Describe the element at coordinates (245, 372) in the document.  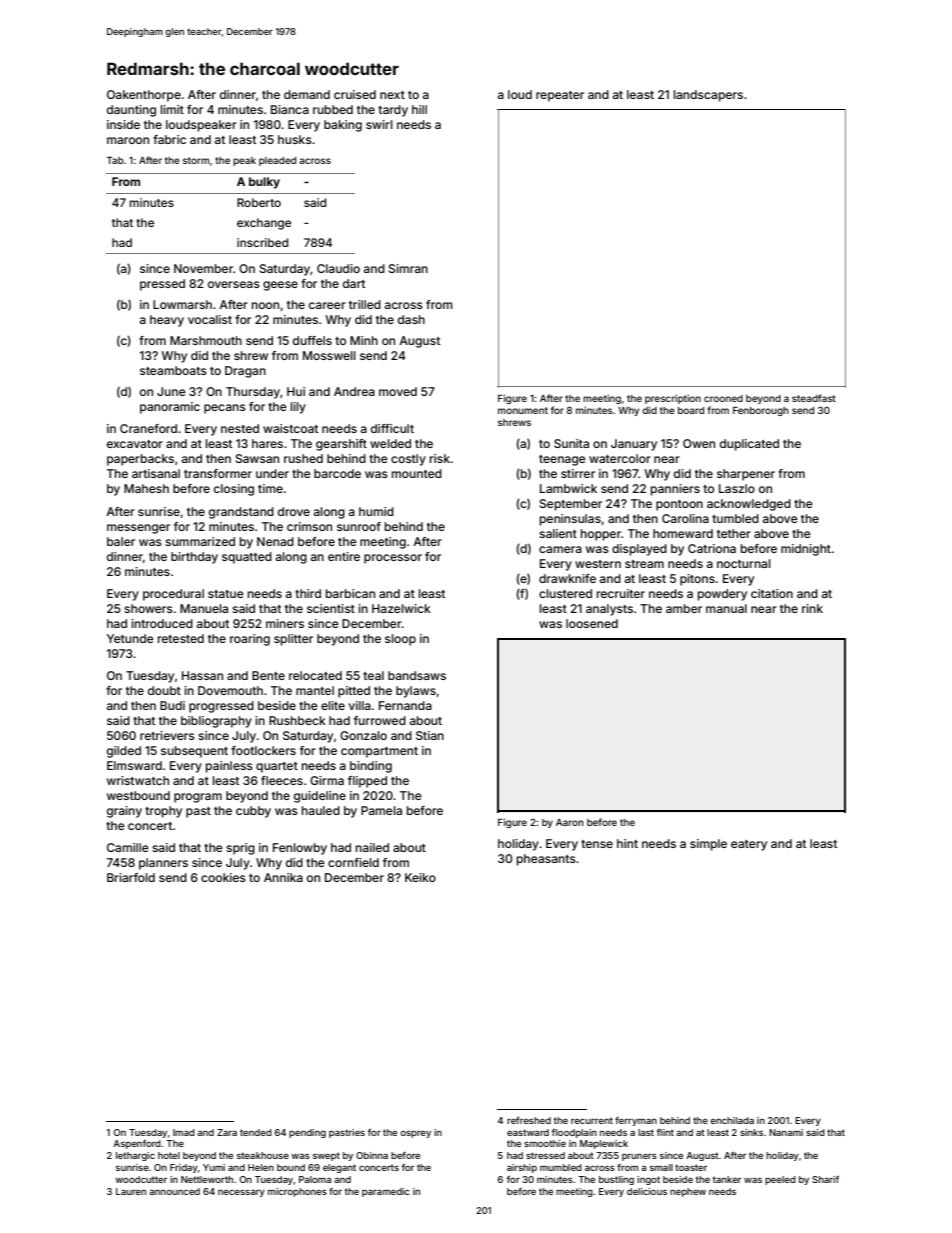
I see `Dragan` at that location.
